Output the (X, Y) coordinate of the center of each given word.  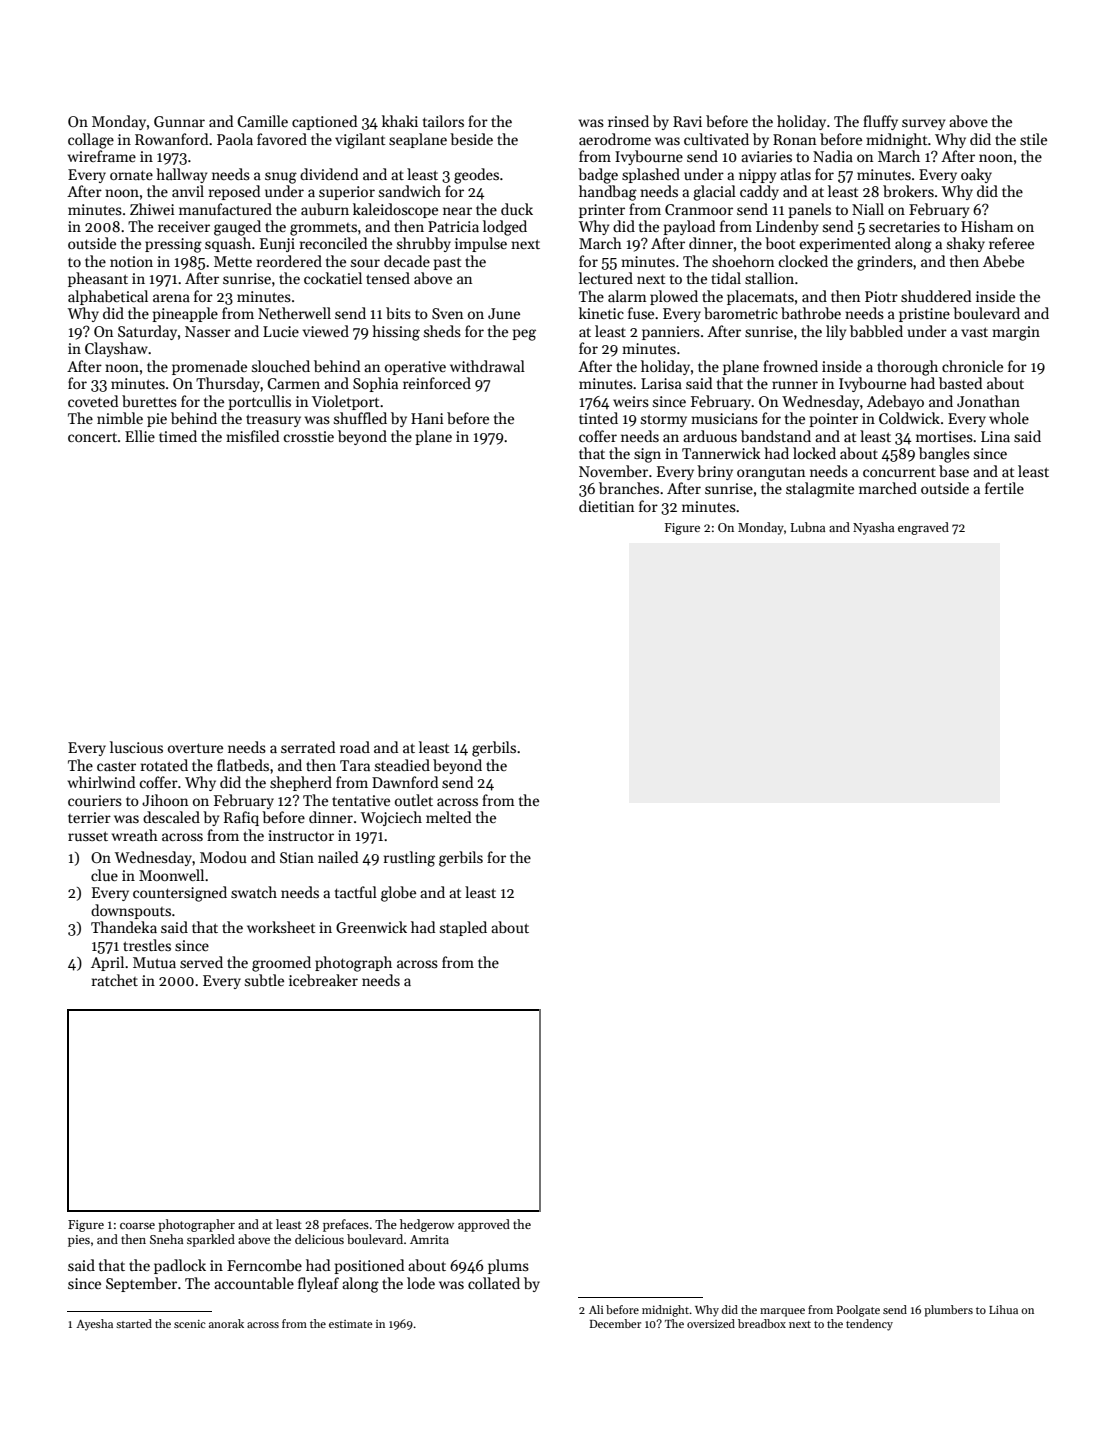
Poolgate (858, 1311)
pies (79, 1241)
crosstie (309, 436)
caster (116, 766)
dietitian (606, 506)
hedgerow (427, 1225)
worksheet (281, 927)
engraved (923, 528)
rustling (409, 859)
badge (598, 176)
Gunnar (179, 121)
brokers (908, 191)
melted (448, 817)
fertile (1004, 488)
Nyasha (873, 528)
